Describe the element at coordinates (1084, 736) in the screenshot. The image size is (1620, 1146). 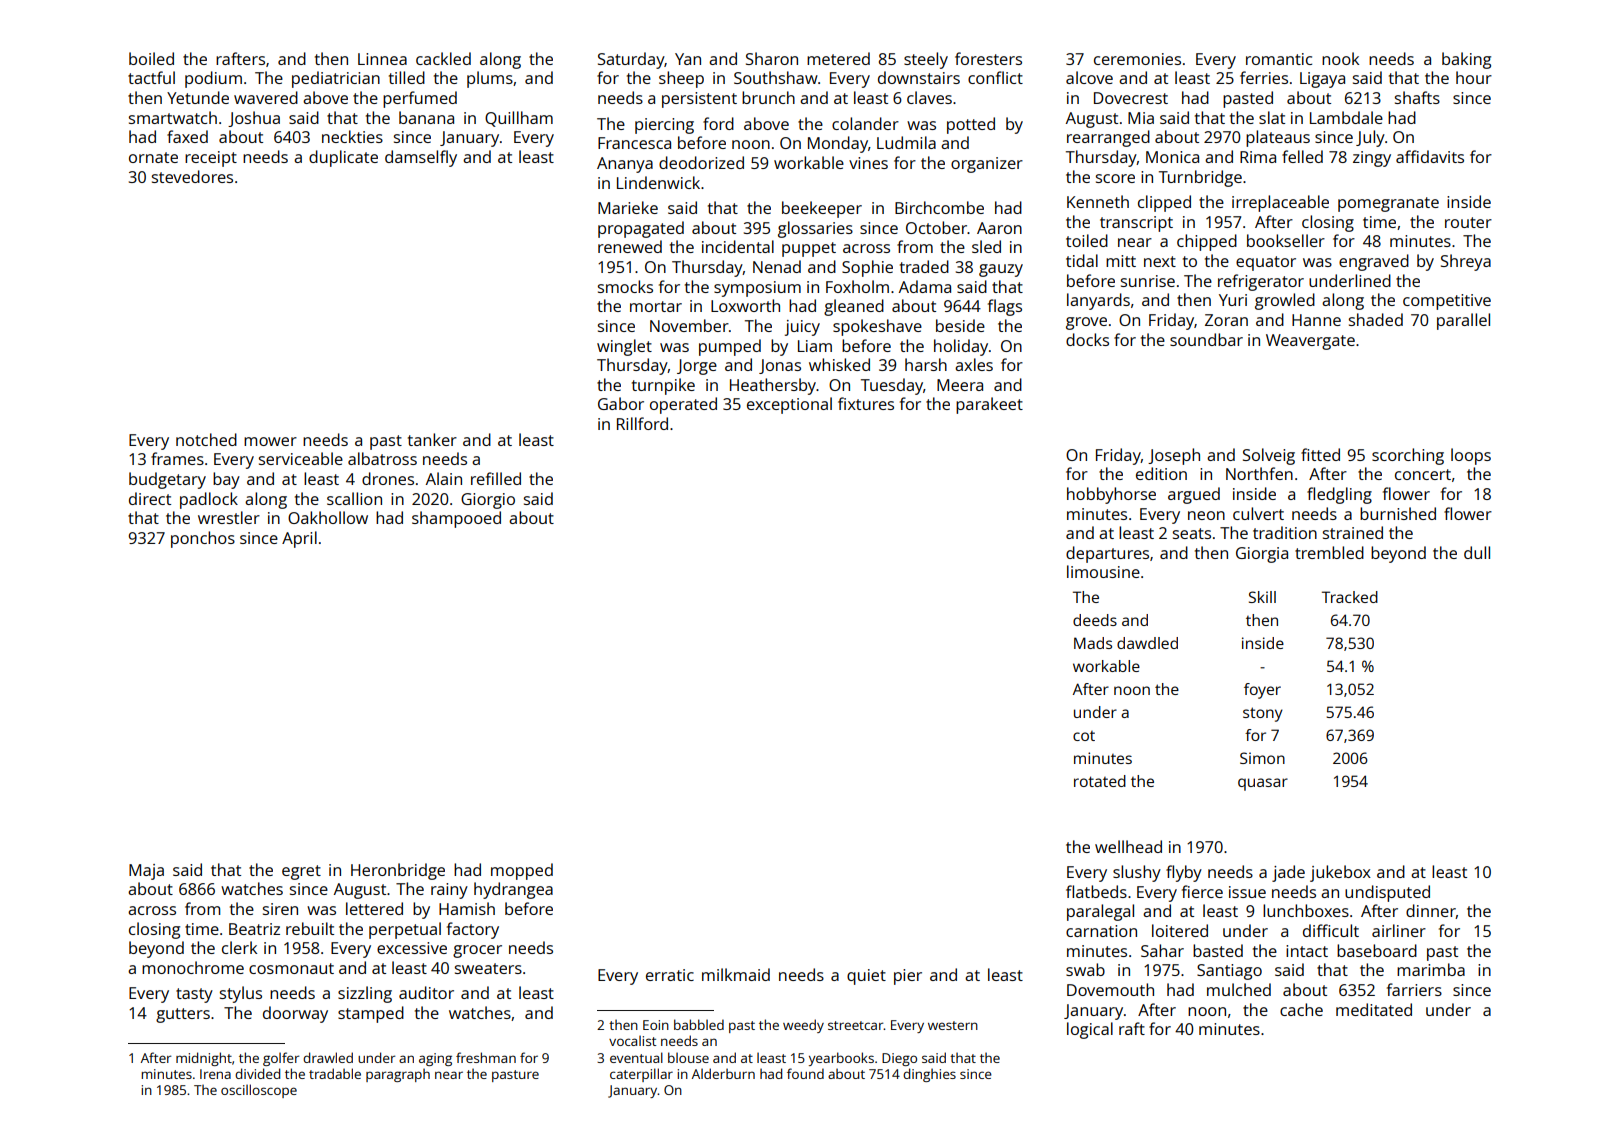
I see `cot` at that location.
